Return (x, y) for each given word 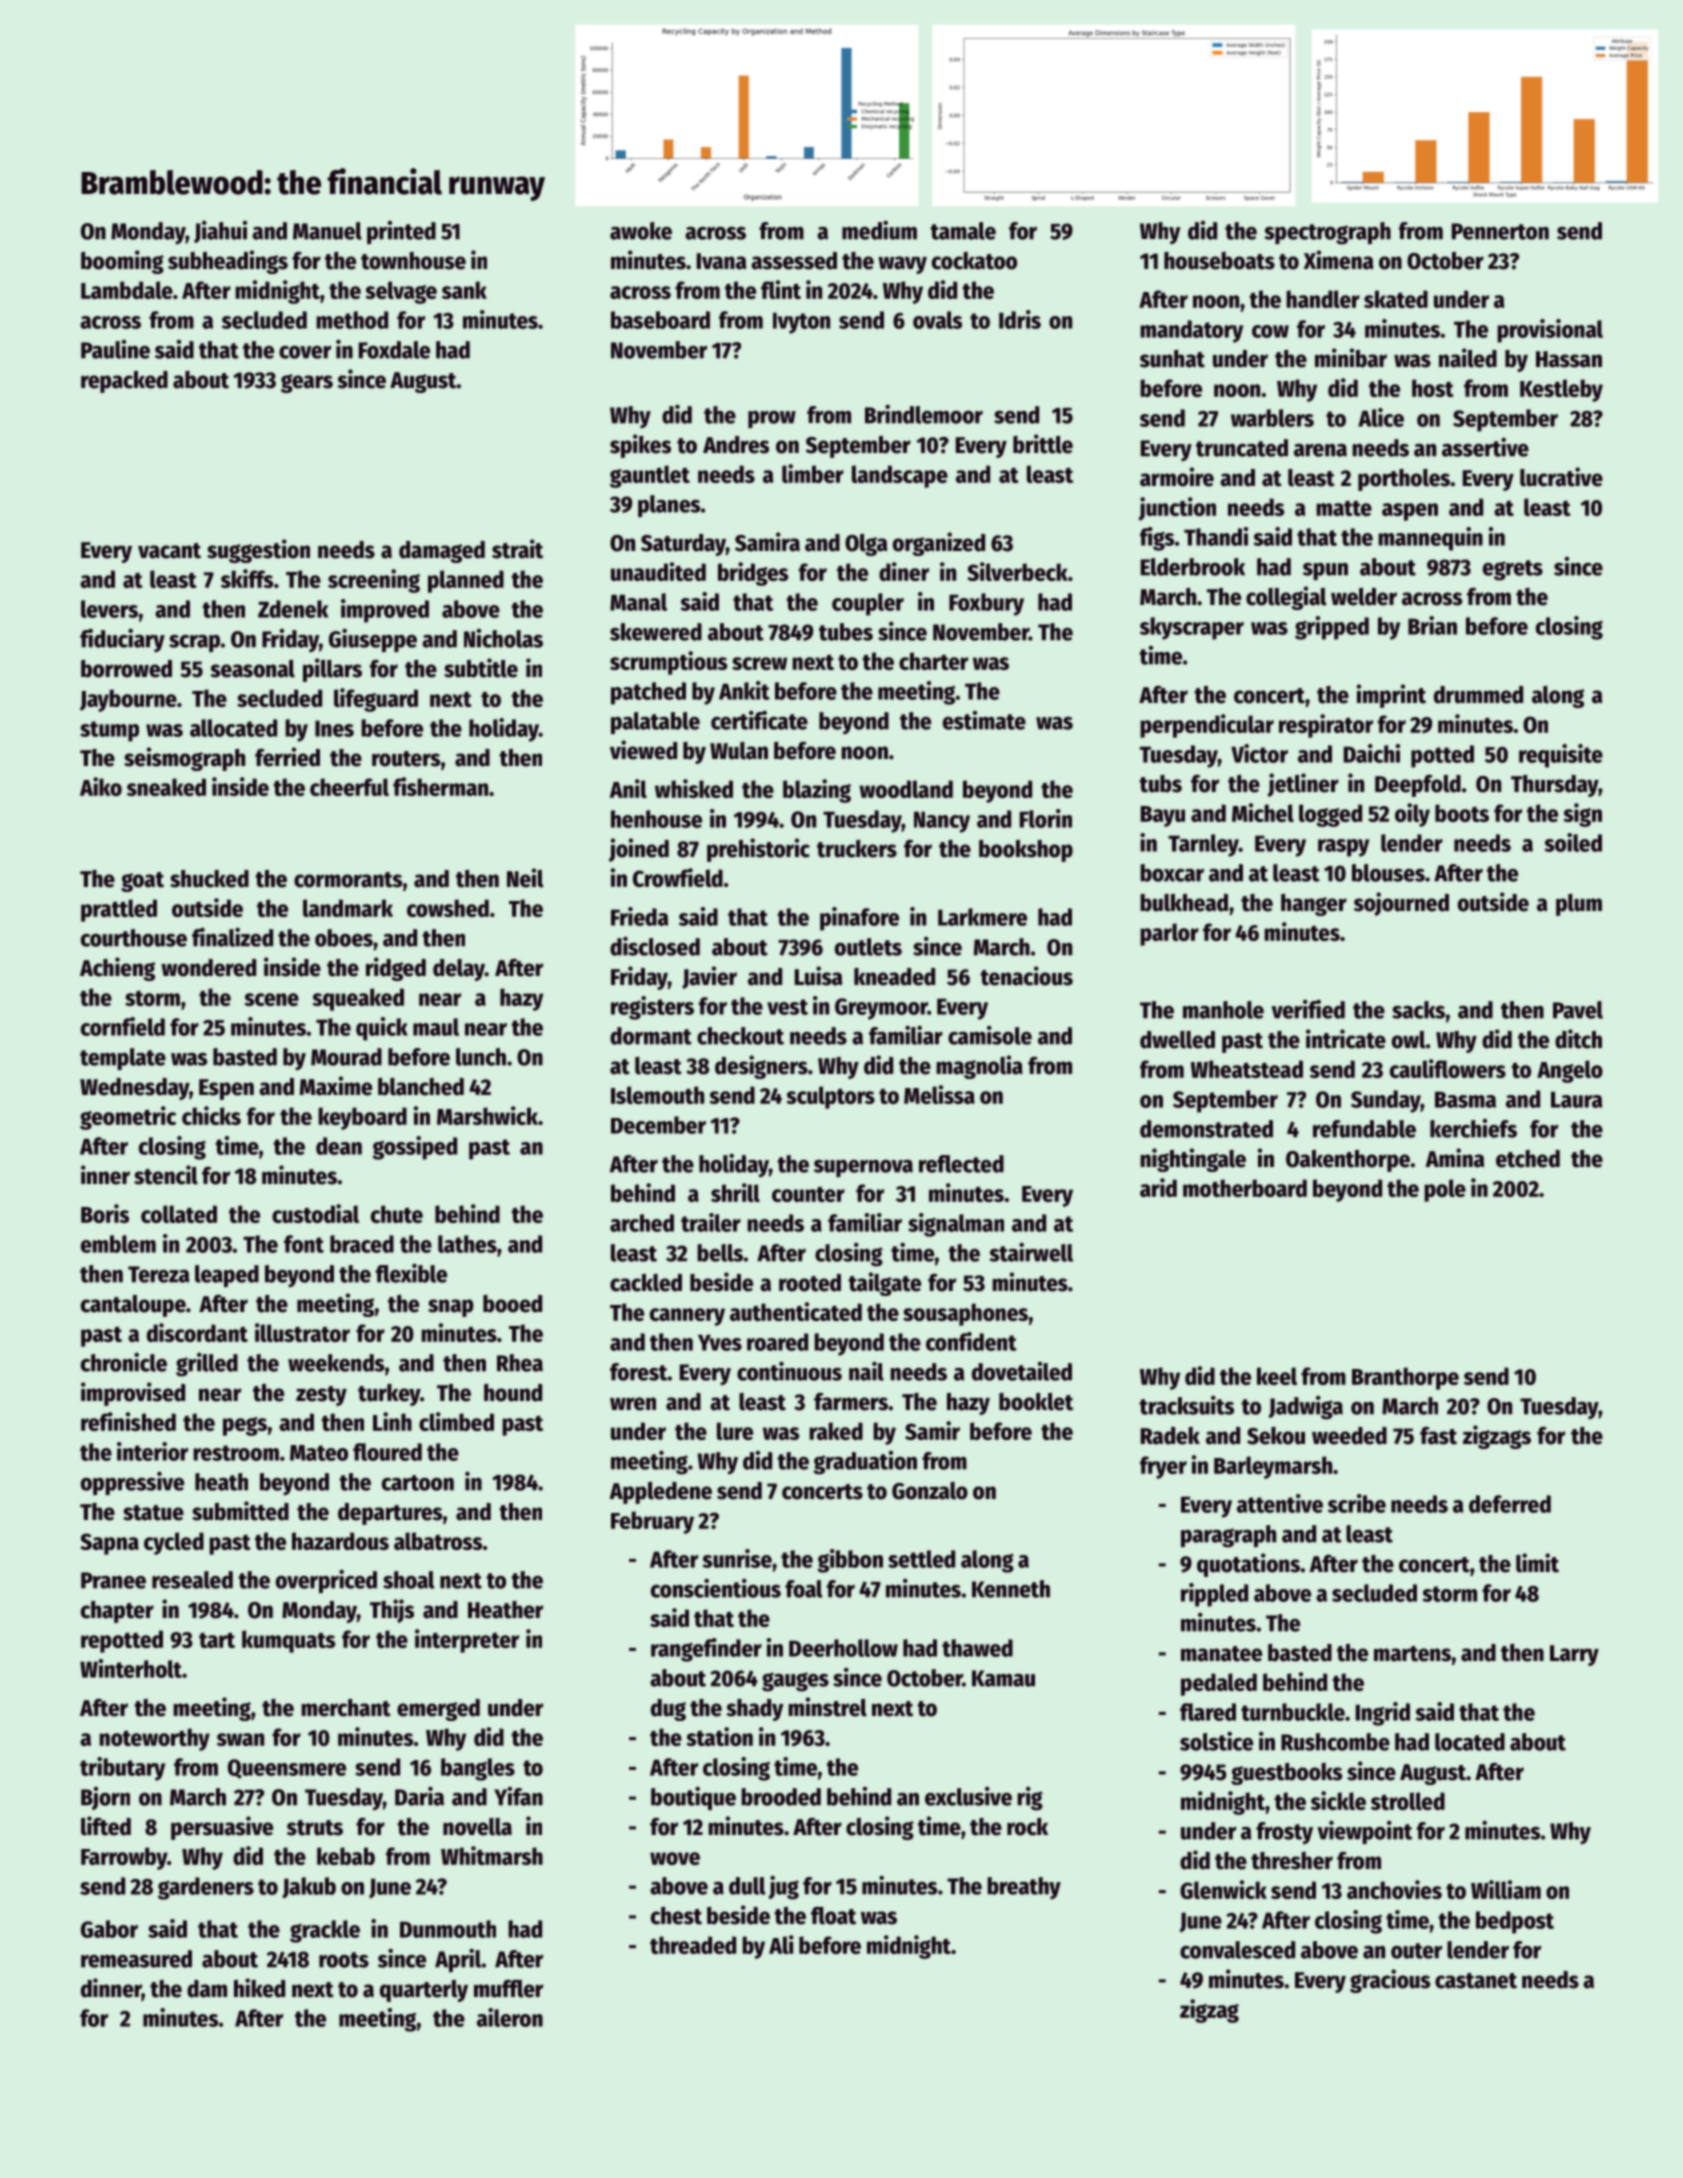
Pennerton (1500, 231)
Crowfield (678, 877)
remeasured (136, 1959)
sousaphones (965, 1314)
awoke (641, 231)
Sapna (109, 1544)
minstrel (827, 1707)
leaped (227, 1276)
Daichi (1372, 753)
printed (401, 232)
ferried (287, 757)
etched (1528, 1159)
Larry (1574, 1655)
